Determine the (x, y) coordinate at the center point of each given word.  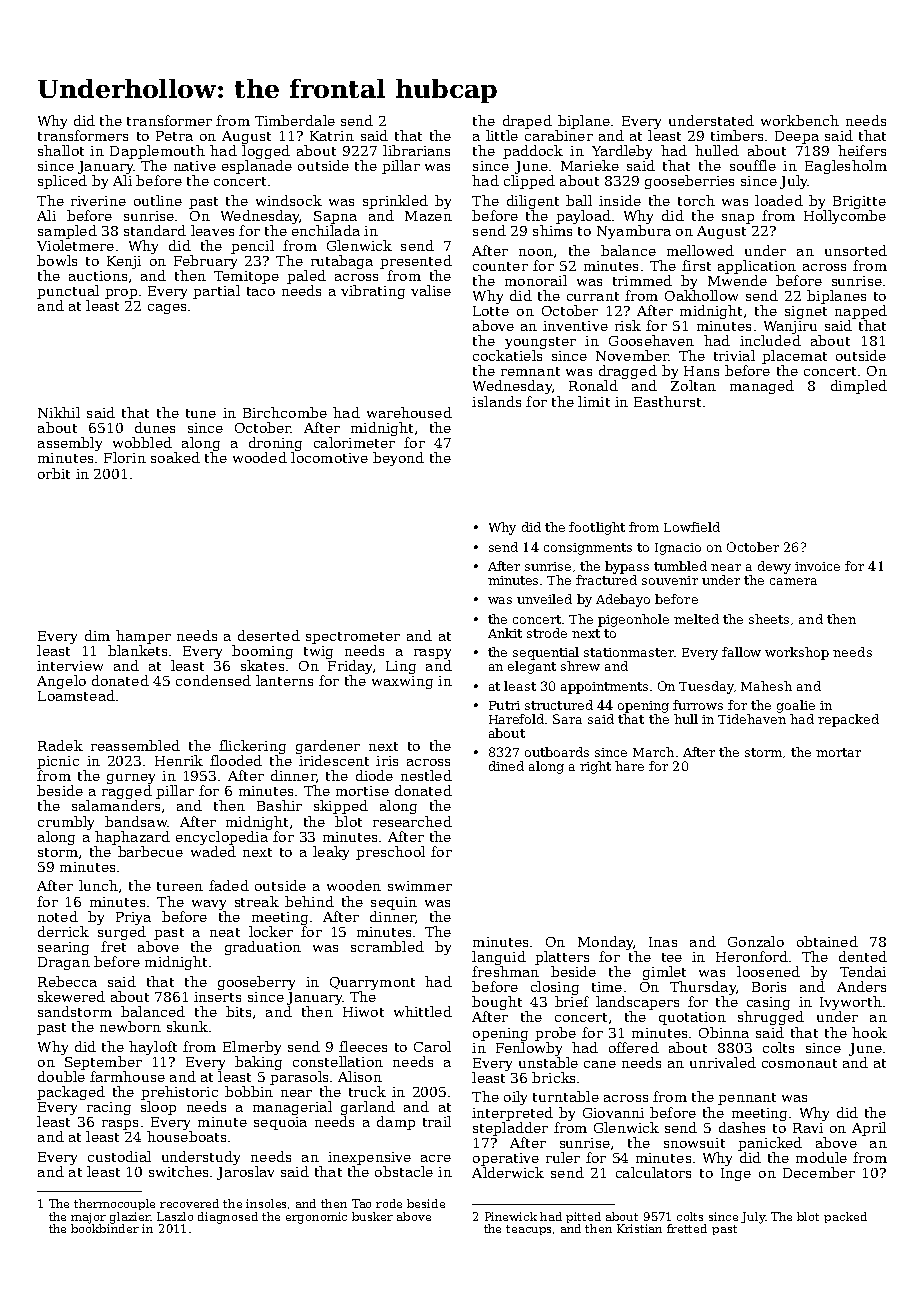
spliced (62, 182)
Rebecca (67, 981)
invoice (817, 566)
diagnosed (228, 1218)
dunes (155, 427)
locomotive (329, 457)
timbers (737, 135)
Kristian (639, 1228)
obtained (827, 941)
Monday (605, 943)
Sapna (335, 217)
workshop (797, 653)
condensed (213, 680)
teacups (528, 1230)
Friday (350, 667)
